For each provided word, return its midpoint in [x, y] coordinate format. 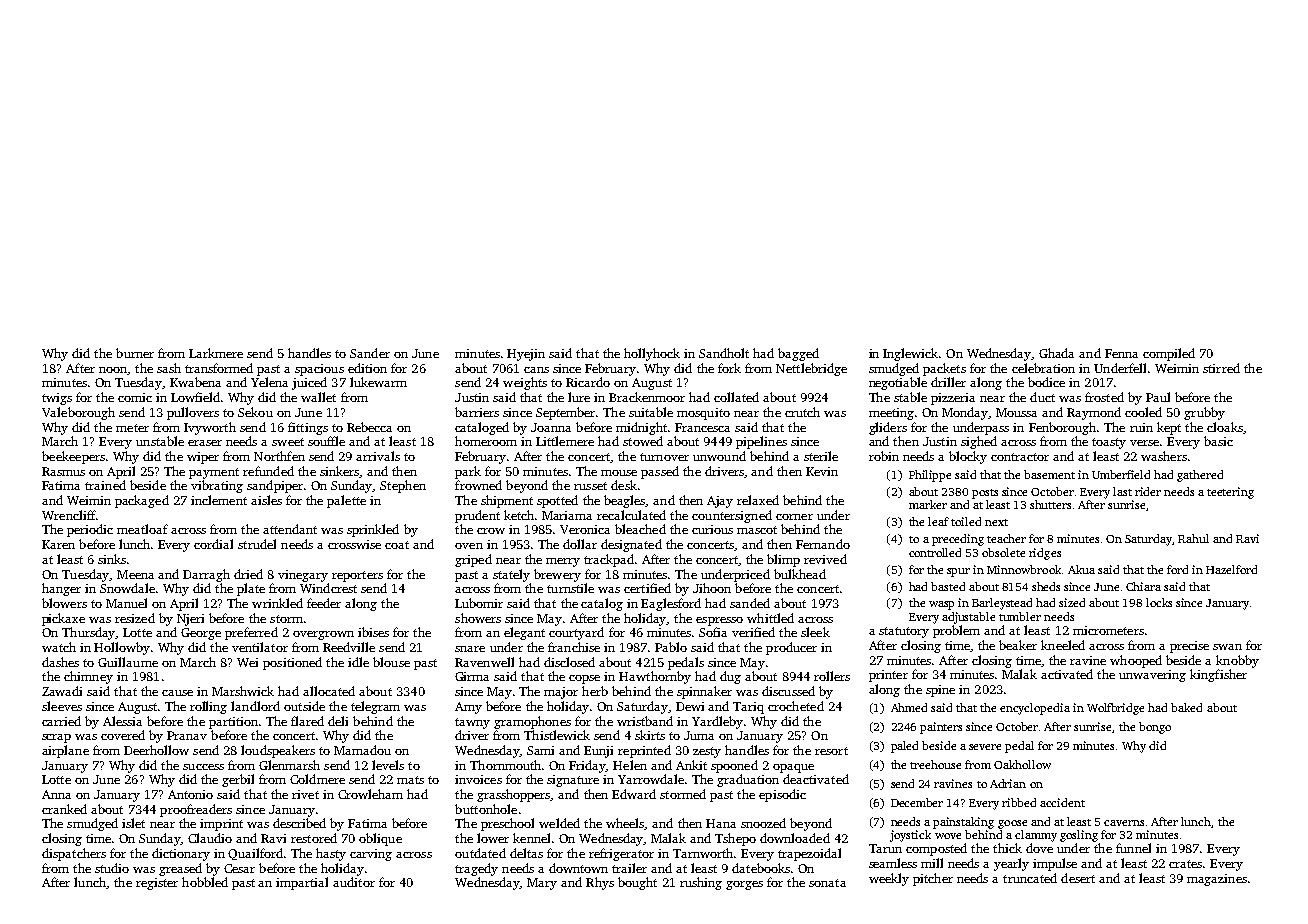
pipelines [761, 442]
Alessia [122, 721]
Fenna [1121, 353]
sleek [815, 632]
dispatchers [74, 854]
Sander [370, 353]
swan [1227, 647]
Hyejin [526, 355]
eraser [205, 443]
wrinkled [277, 603]
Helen [630, 765]
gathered [1200, 476]
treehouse [935, 764]
